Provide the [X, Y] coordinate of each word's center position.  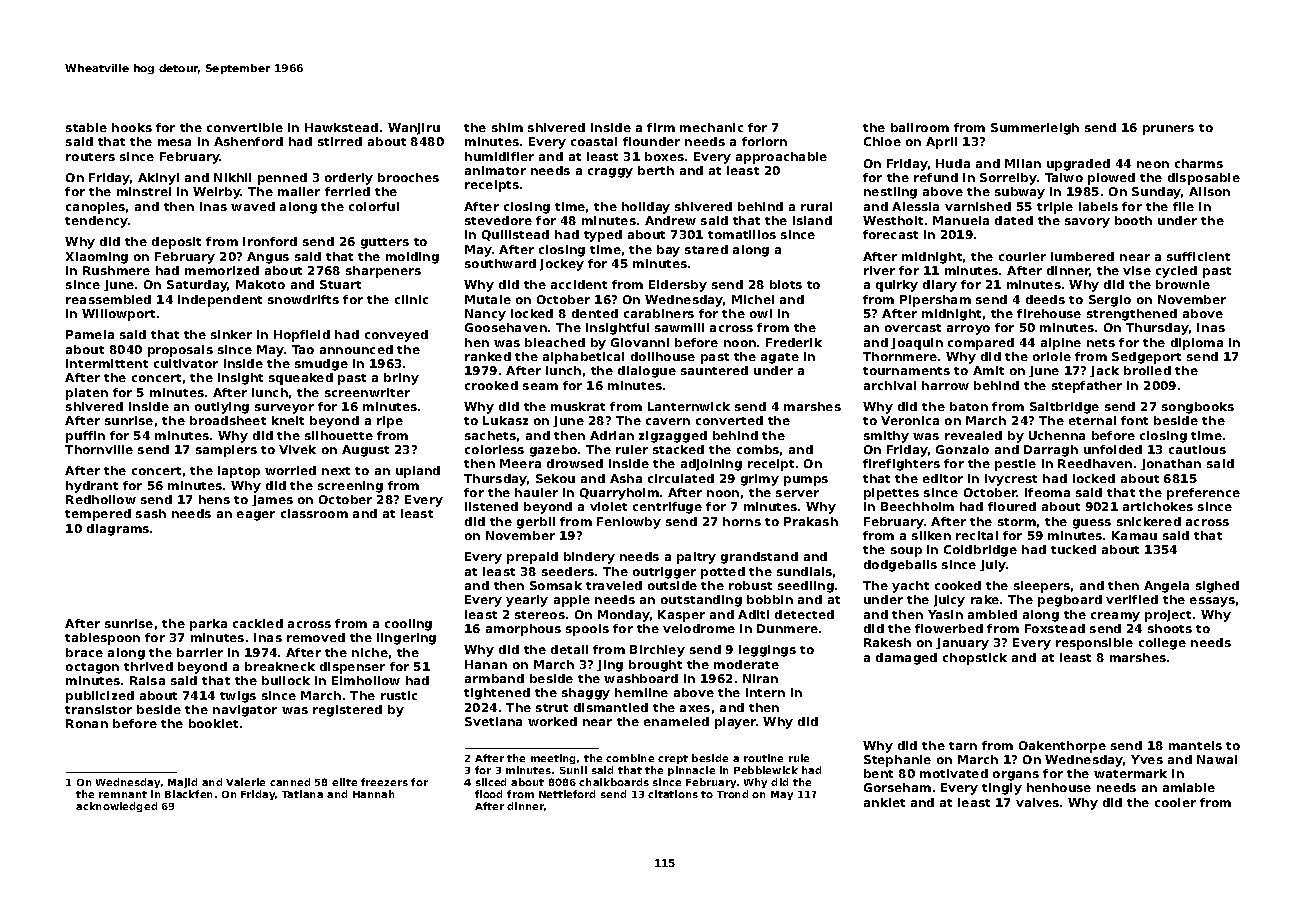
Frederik [794, 342]
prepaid [532, 558]
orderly [349, 179]
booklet [213, 723]
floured [1012, 506]
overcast [913, 328]
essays [1212, 602]
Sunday [1157, 193]
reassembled [108, 299]
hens [214, 499]
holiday [646, 208]
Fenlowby [629, 523]
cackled [258, 623]
